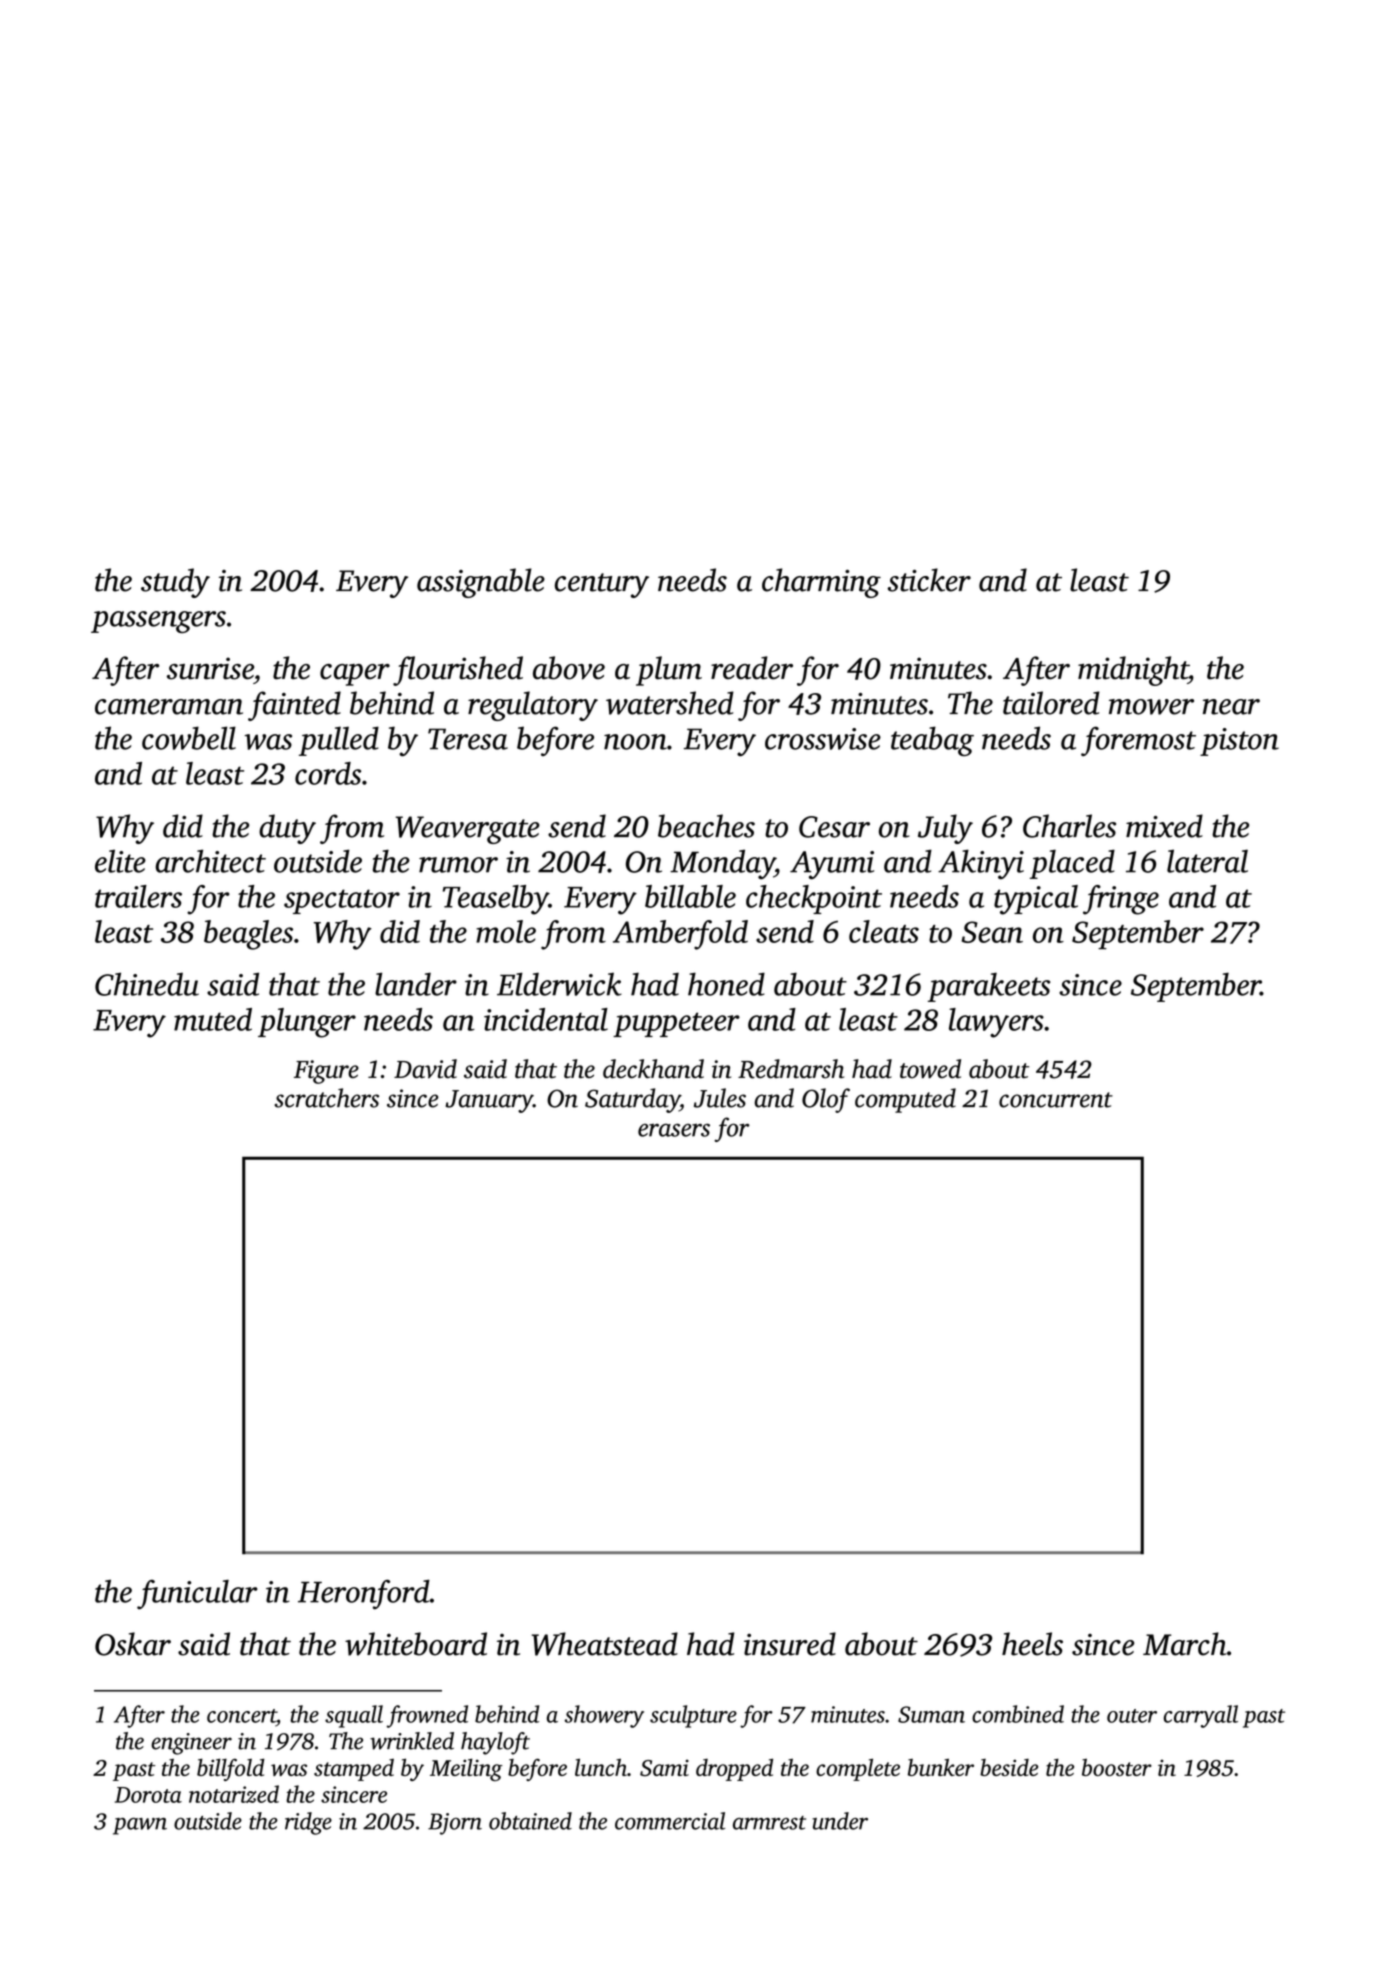 This document has height=1969, width=1386. I want to click on insured, so click(790, 1644).
